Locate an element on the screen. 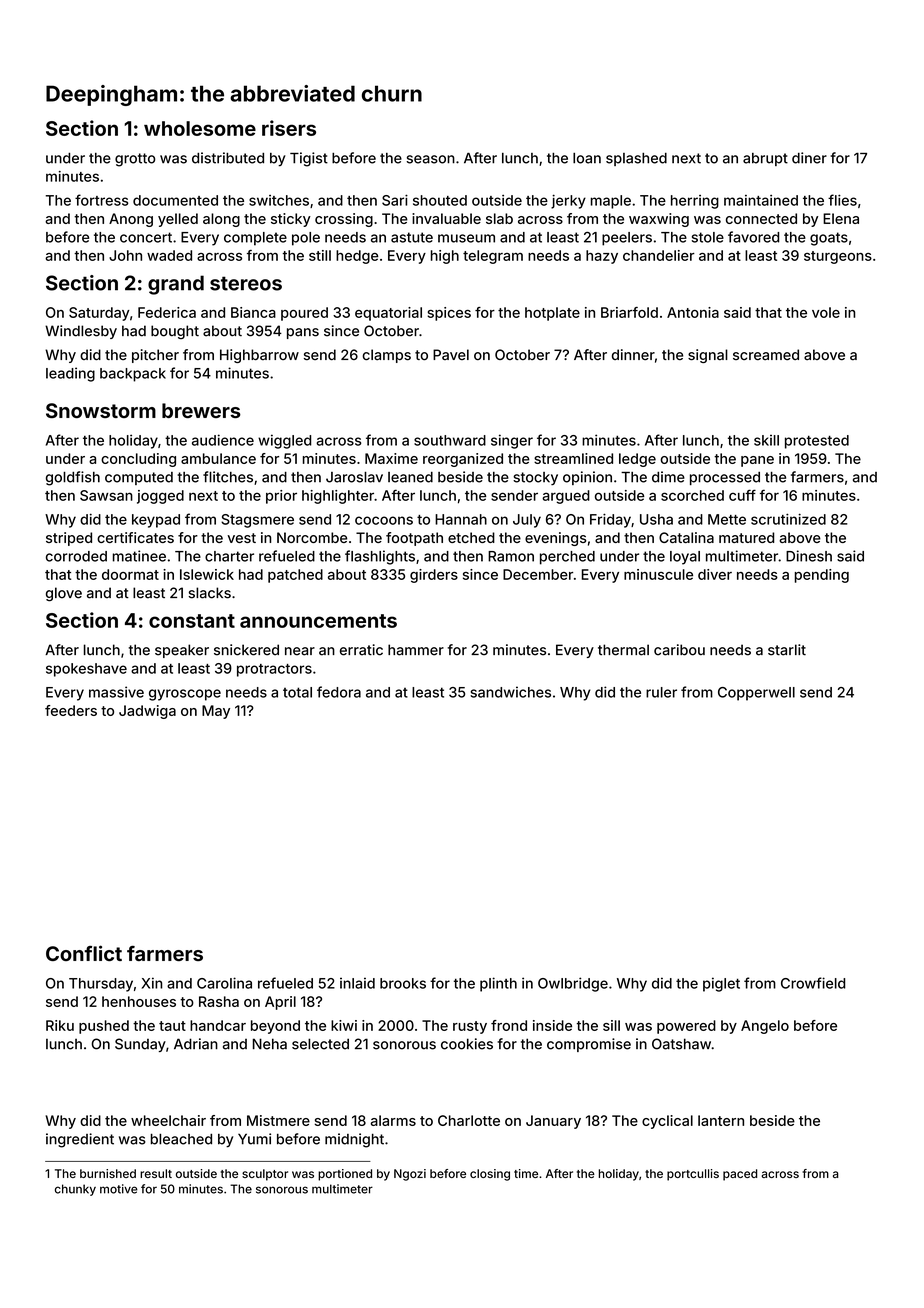  piglet is located at coordinates (721, 984).
